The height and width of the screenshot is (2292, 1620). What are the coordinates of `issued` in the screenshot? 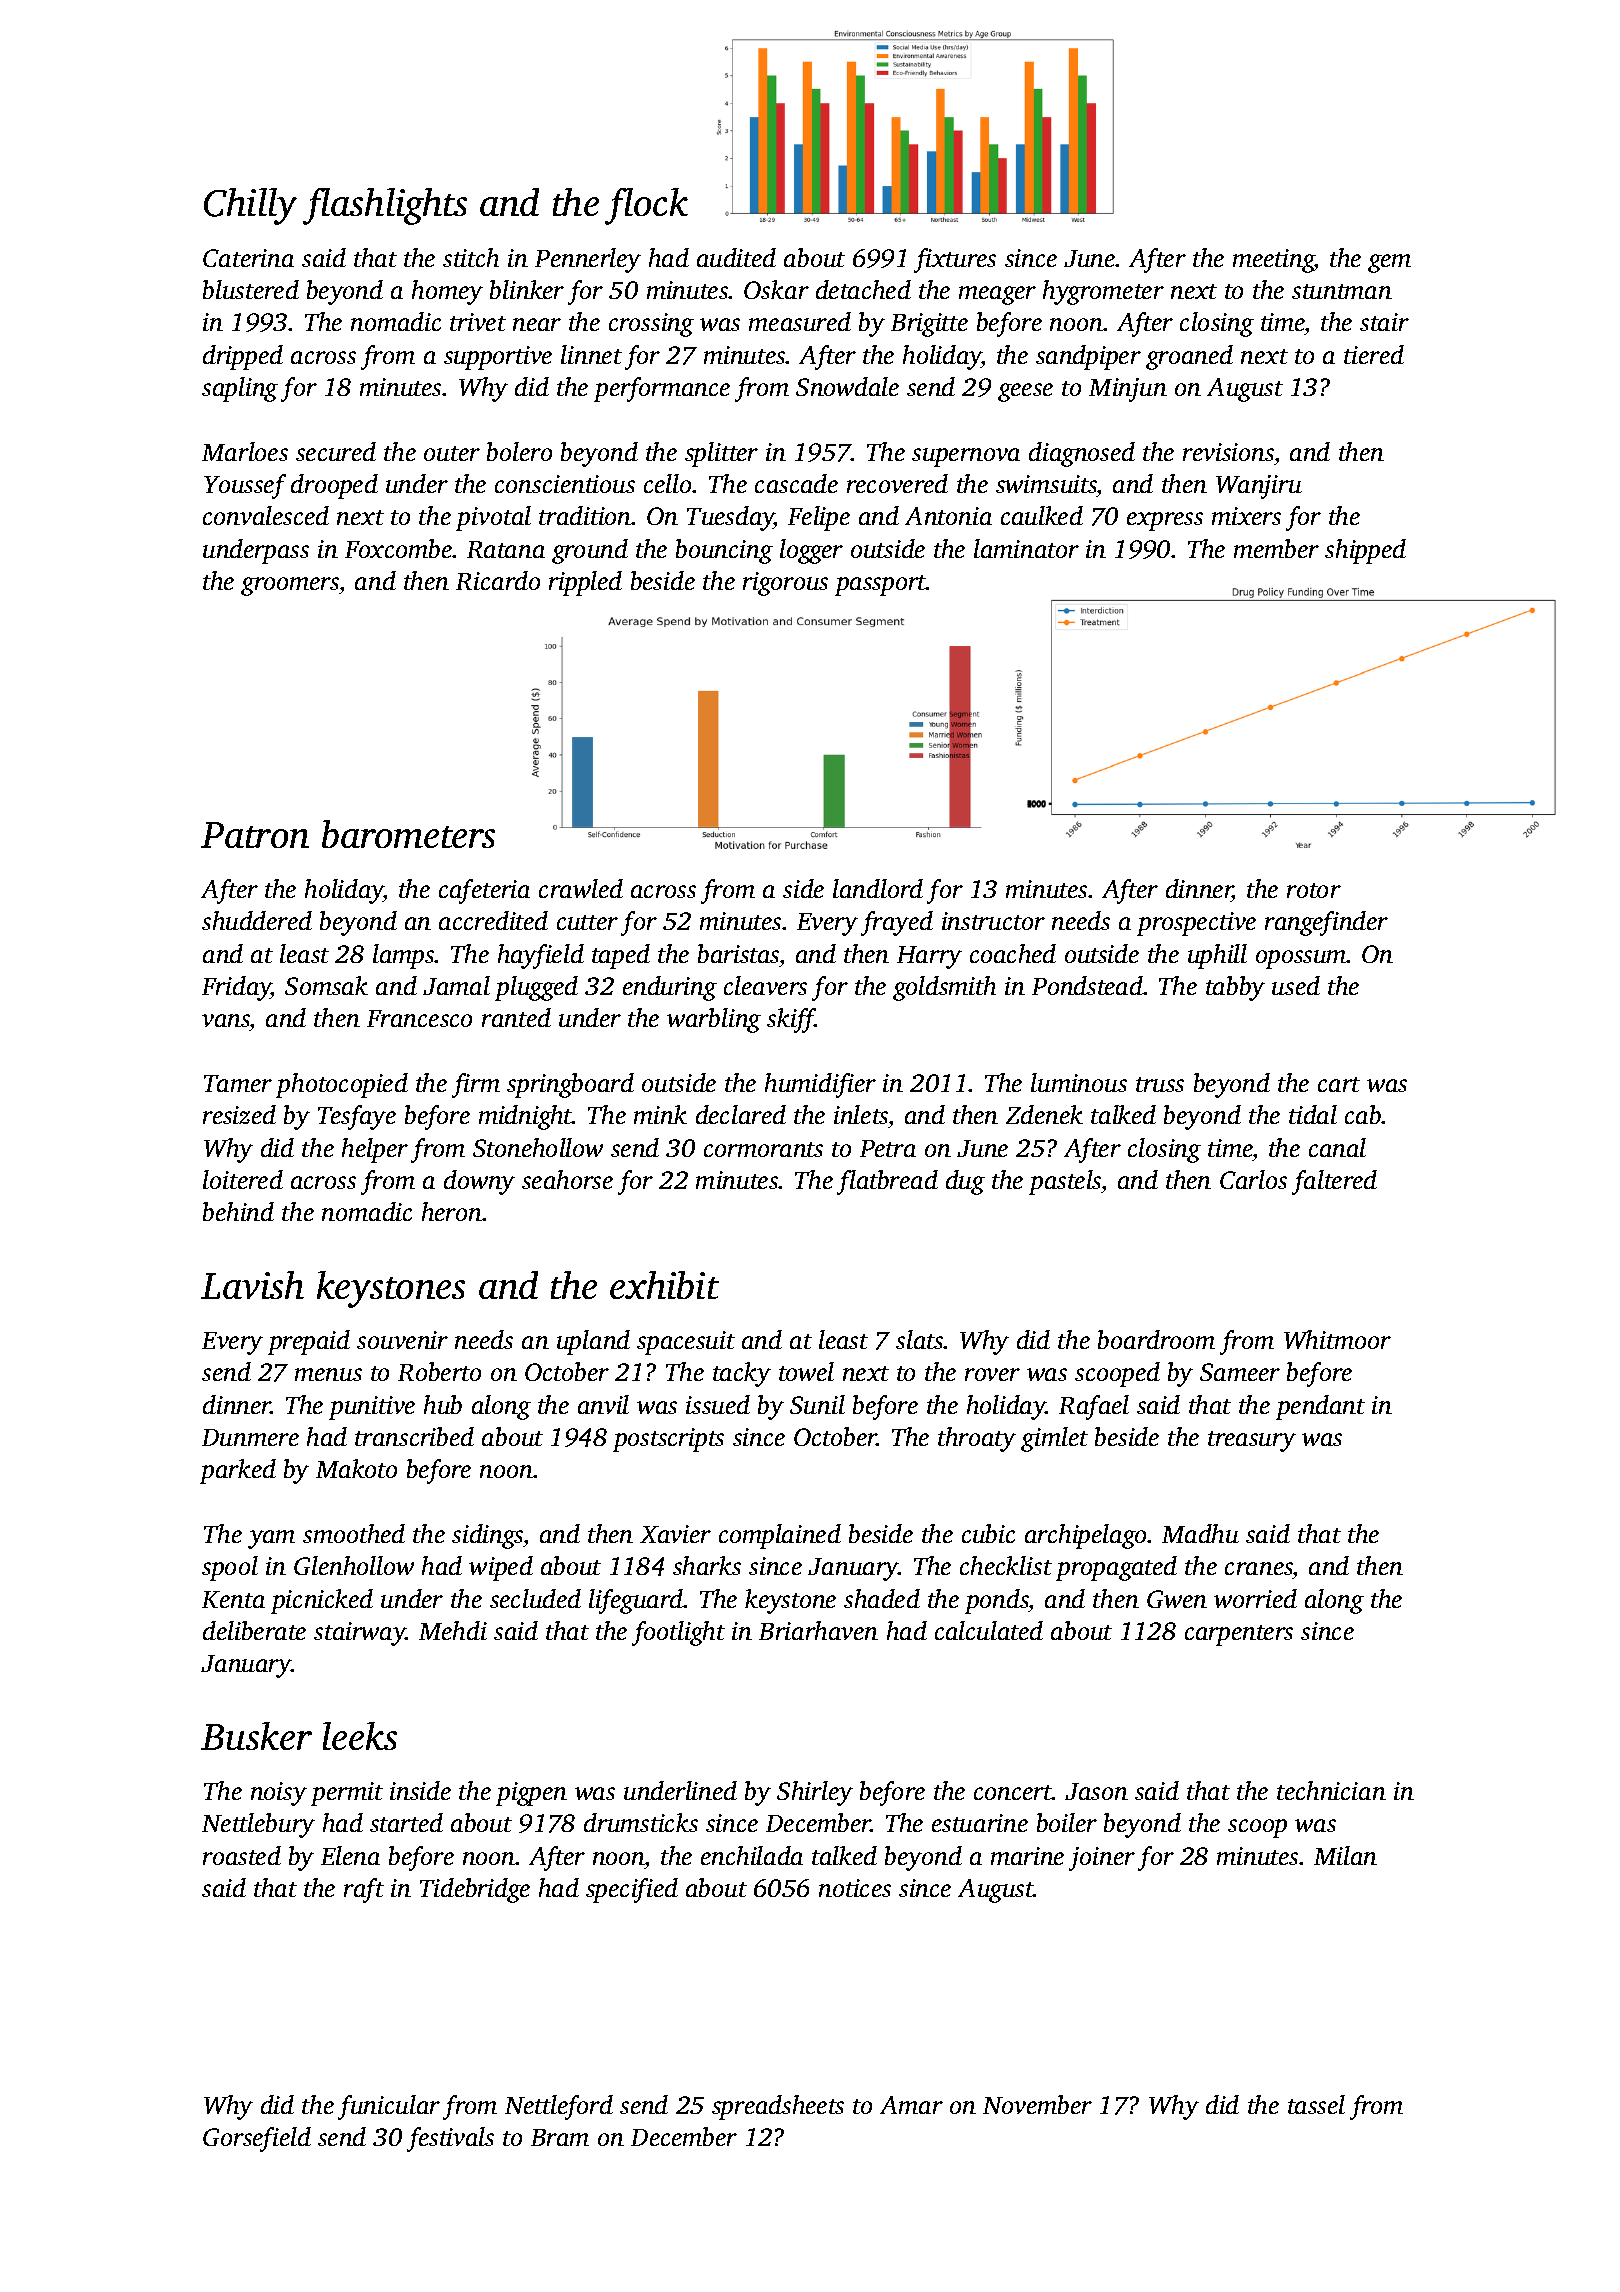 It's located at (718, 1404).
